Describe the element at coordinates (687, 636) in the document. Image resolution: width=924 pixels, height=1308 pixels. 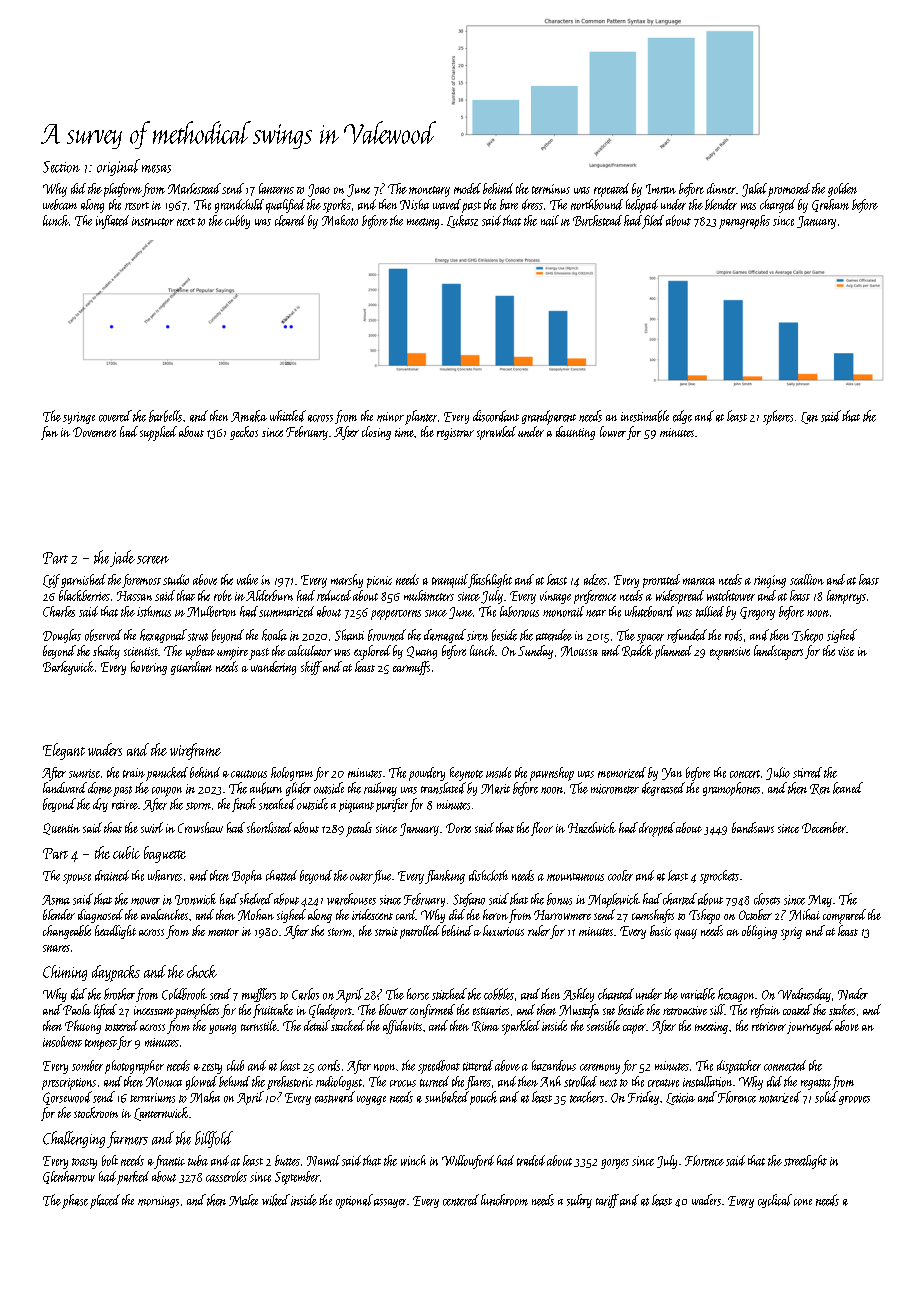
I see `refunded` at that location.
